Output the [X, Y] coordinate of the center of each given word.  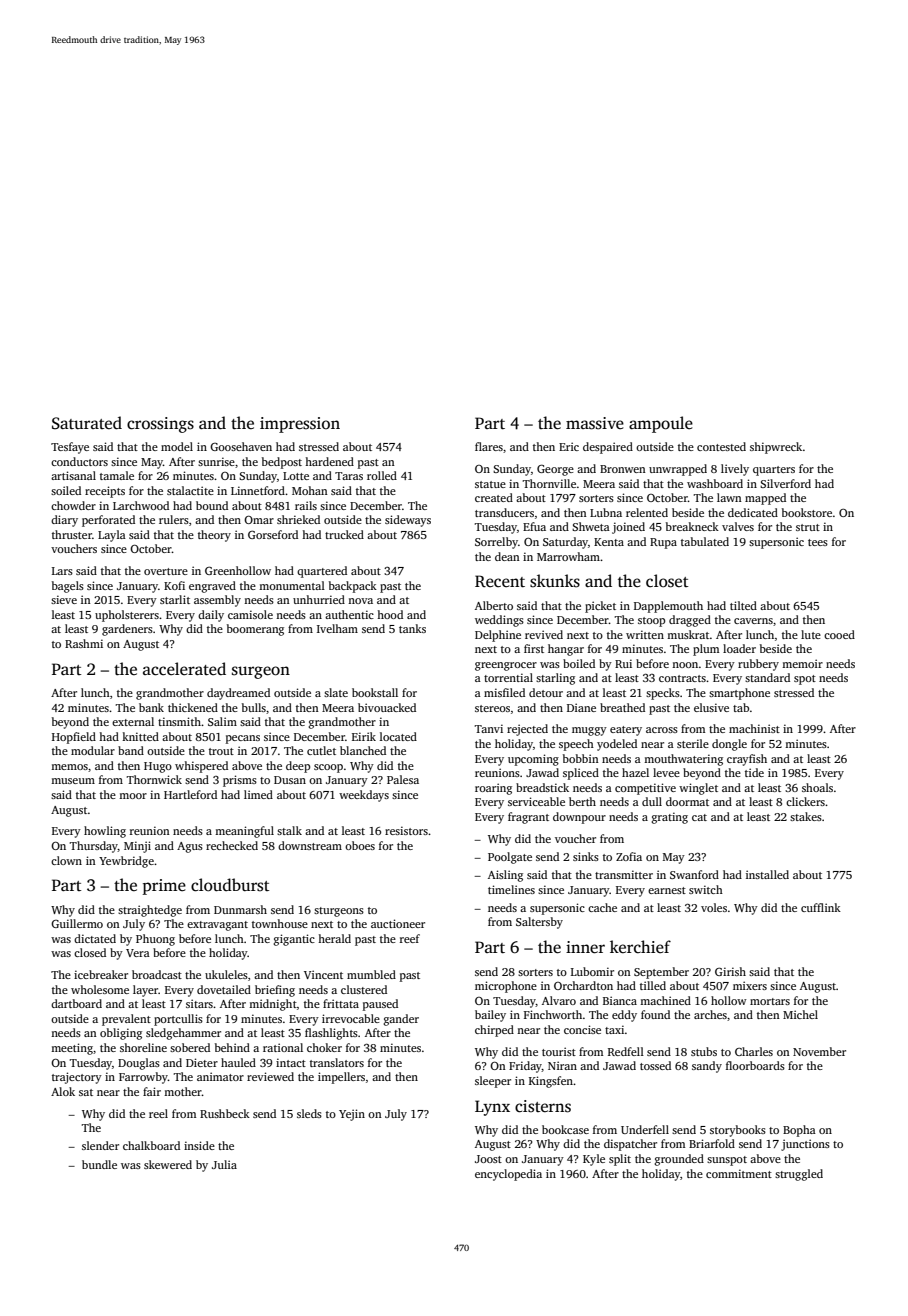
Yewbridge [126, 862]
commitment [739, 1173]
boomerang [255, 630]
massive [595, 423]
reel [158, 1113]
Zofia [629, 856]
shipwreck [776, 448]
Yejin [352, 1115]
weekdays [364, 796]
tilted [743, 605]
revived [544, 634]
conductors [79, 461]
